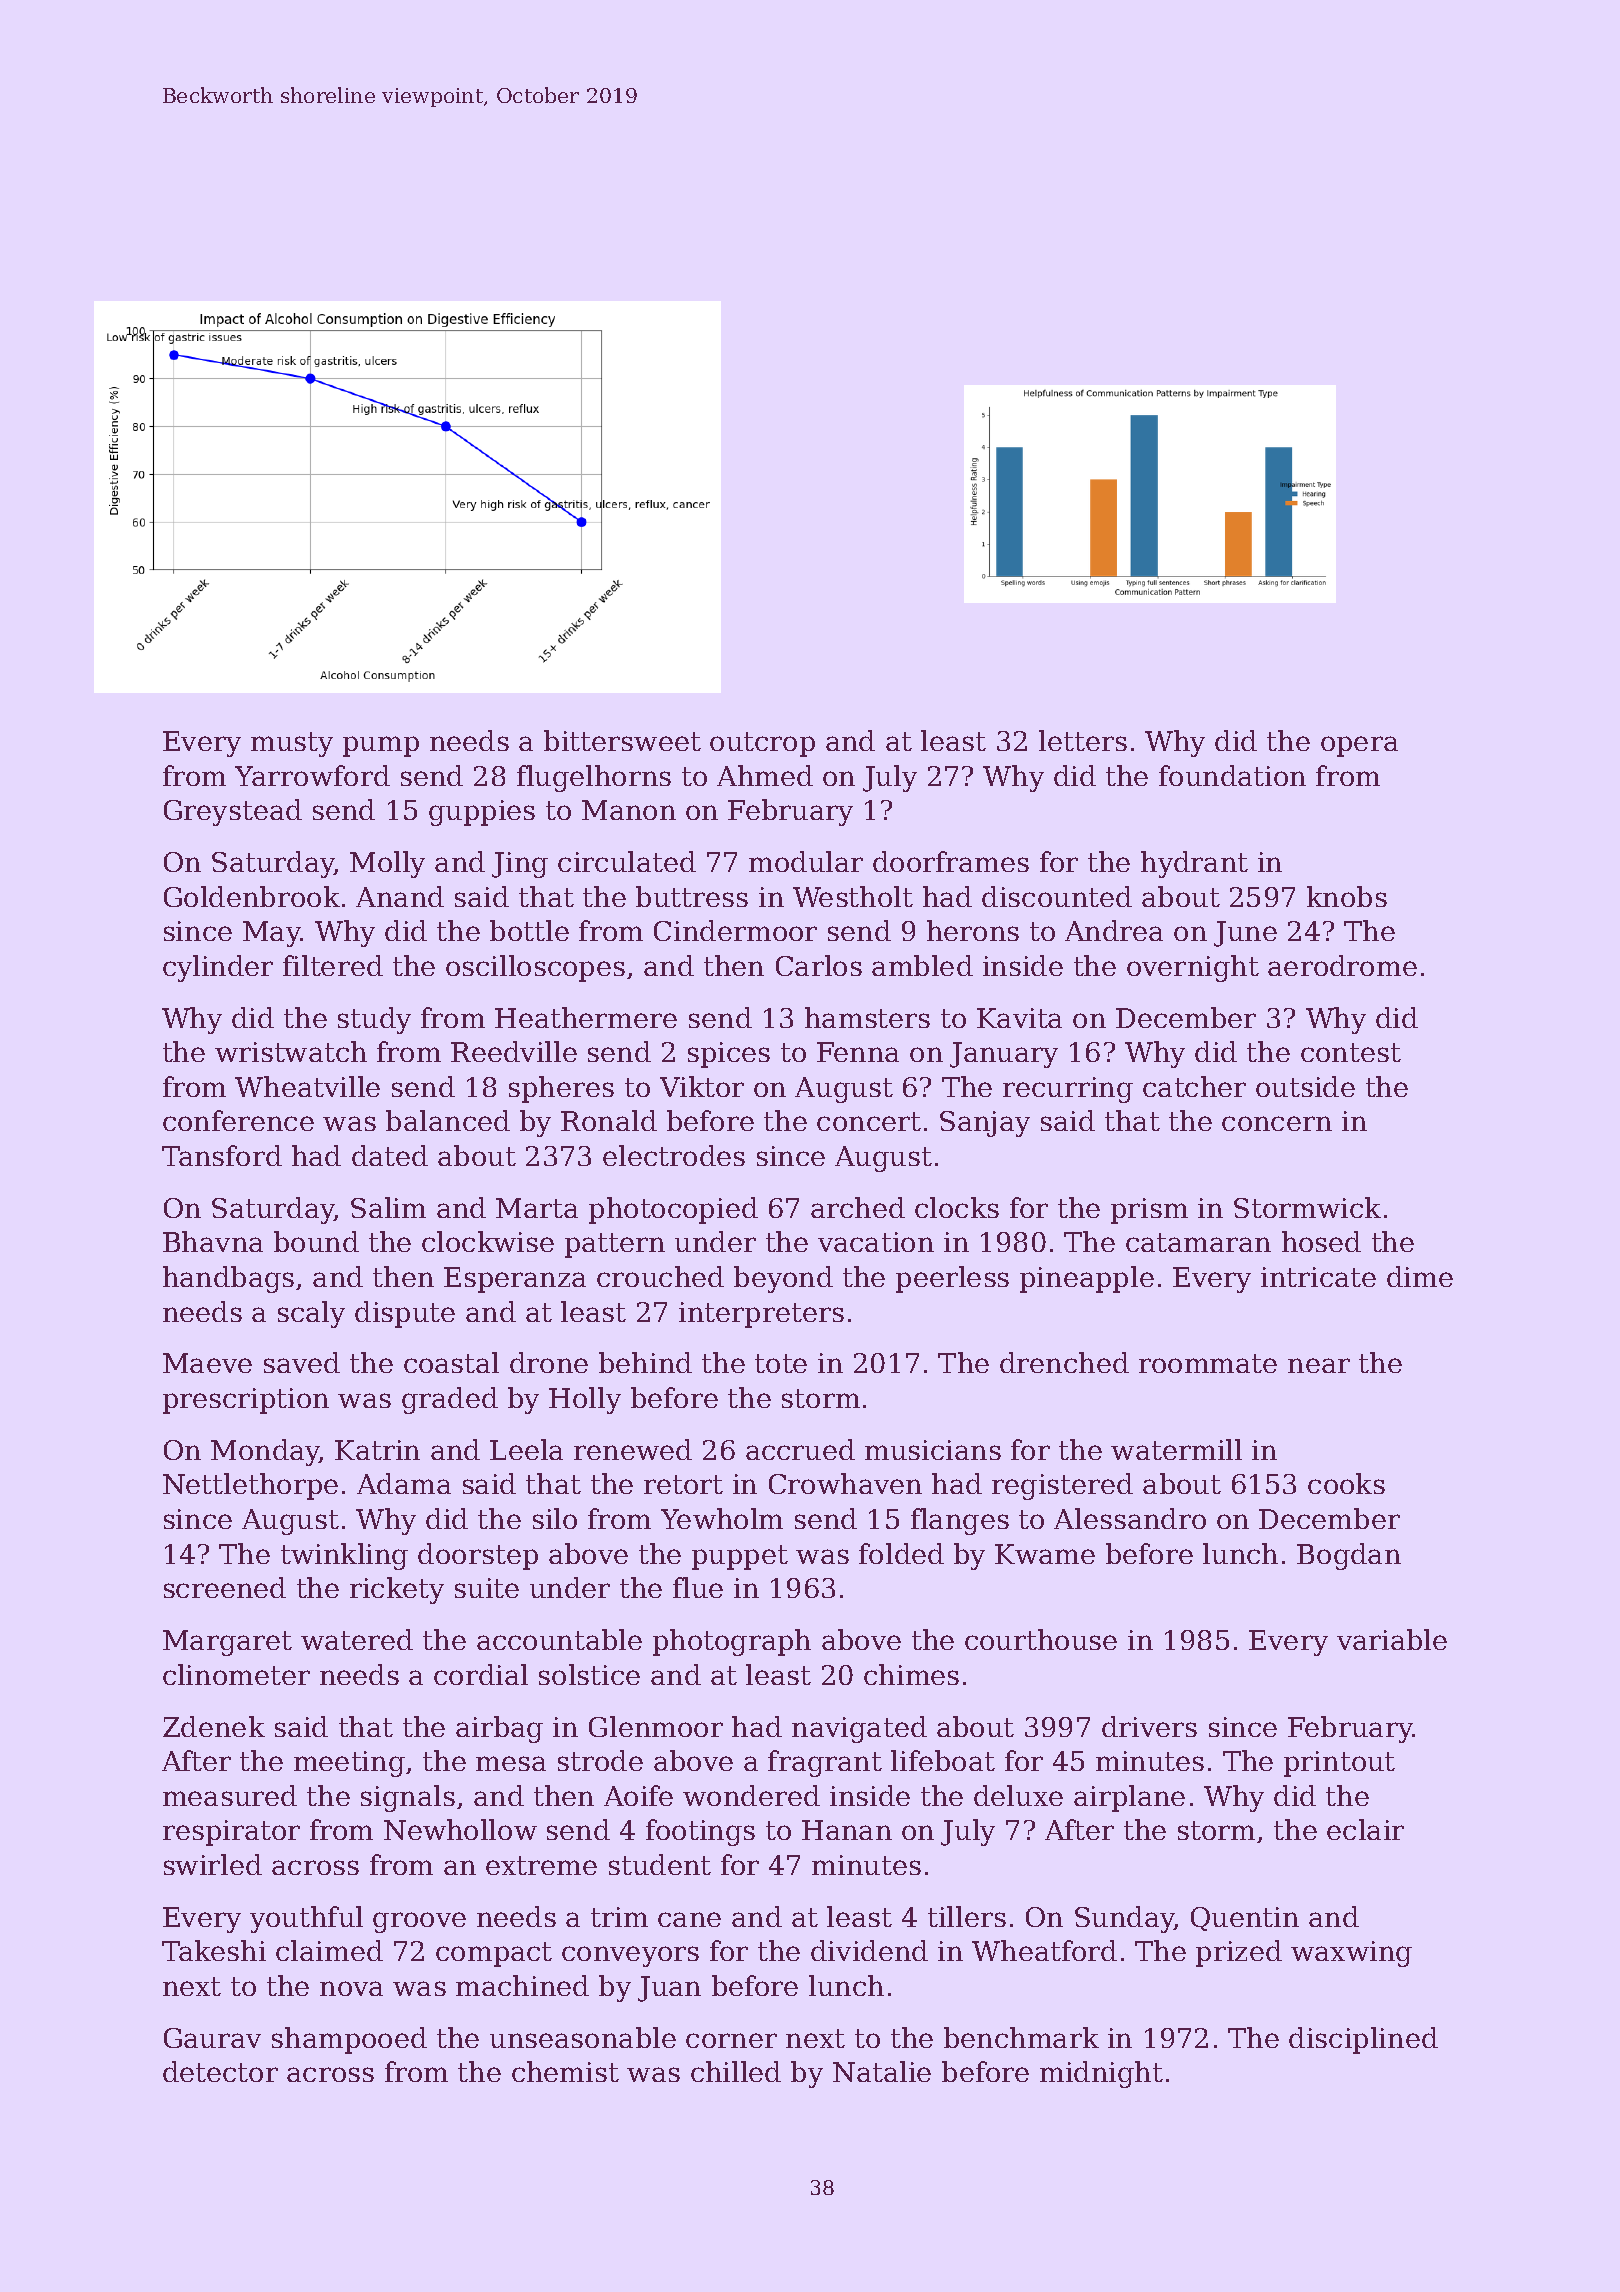 This screenshot has width=1620, height=2292. Describe the element at coordinates (1194, 864) in the screenshot. I see `hydrant` at that location.
